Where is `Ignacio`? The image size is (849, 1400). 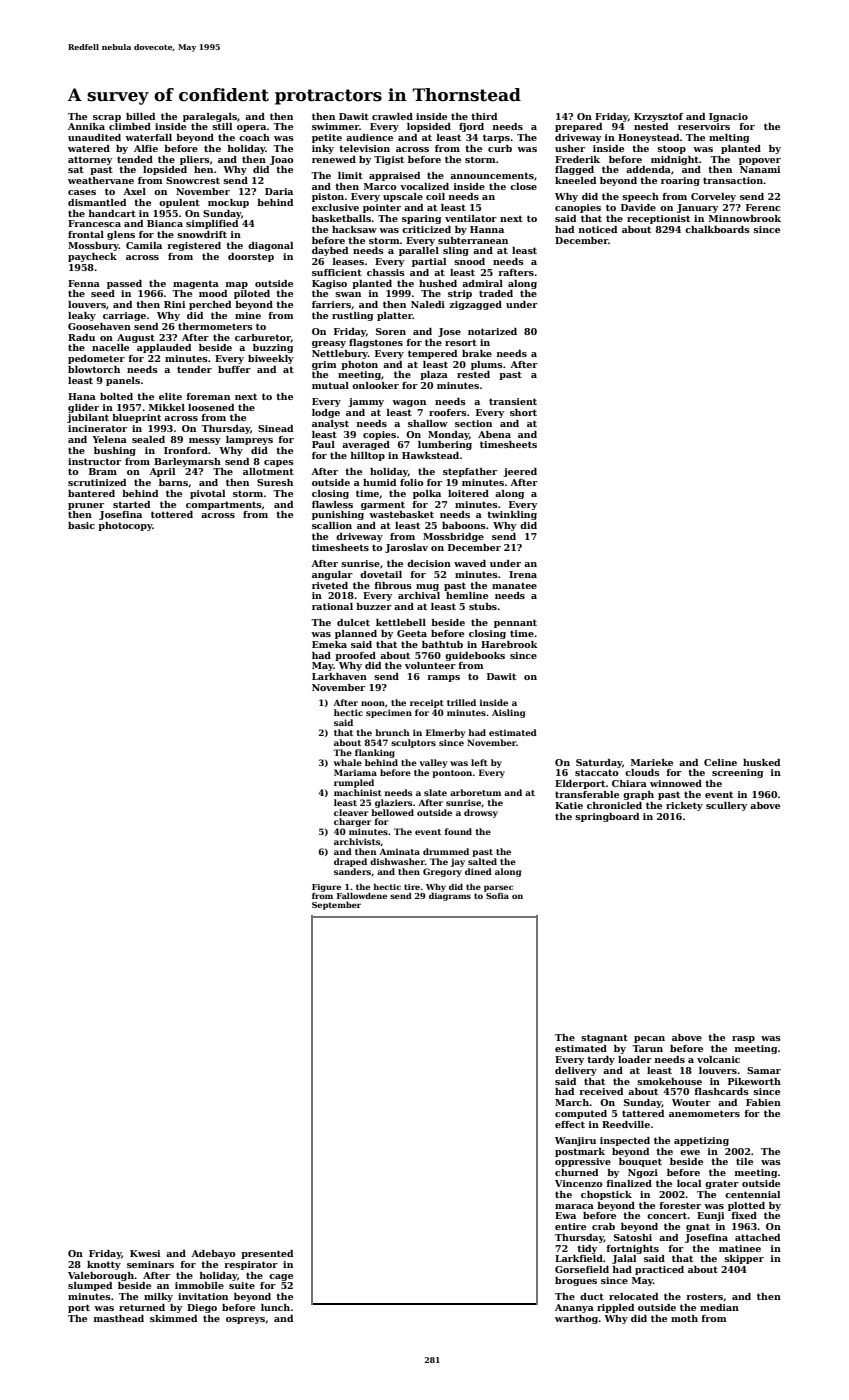
Ignacio is located at coordinates (728, 117).
